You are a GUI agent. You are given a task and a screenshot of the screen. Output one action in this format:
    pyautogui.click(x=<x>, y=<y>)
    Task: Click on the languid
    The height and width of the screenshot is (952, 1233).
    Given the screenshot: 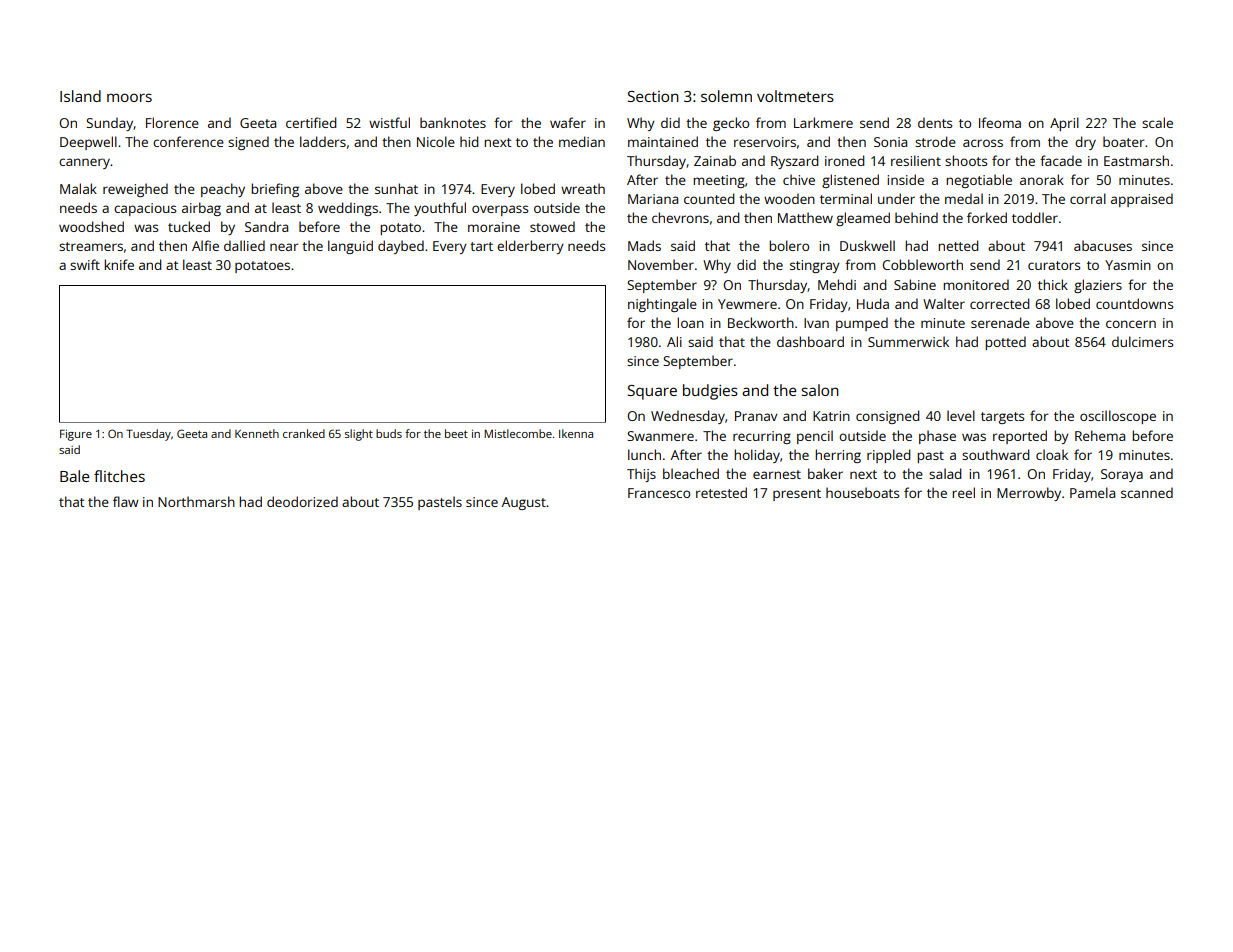 What is the action you would take?
    pyautogui.click(x=350, y=247)
